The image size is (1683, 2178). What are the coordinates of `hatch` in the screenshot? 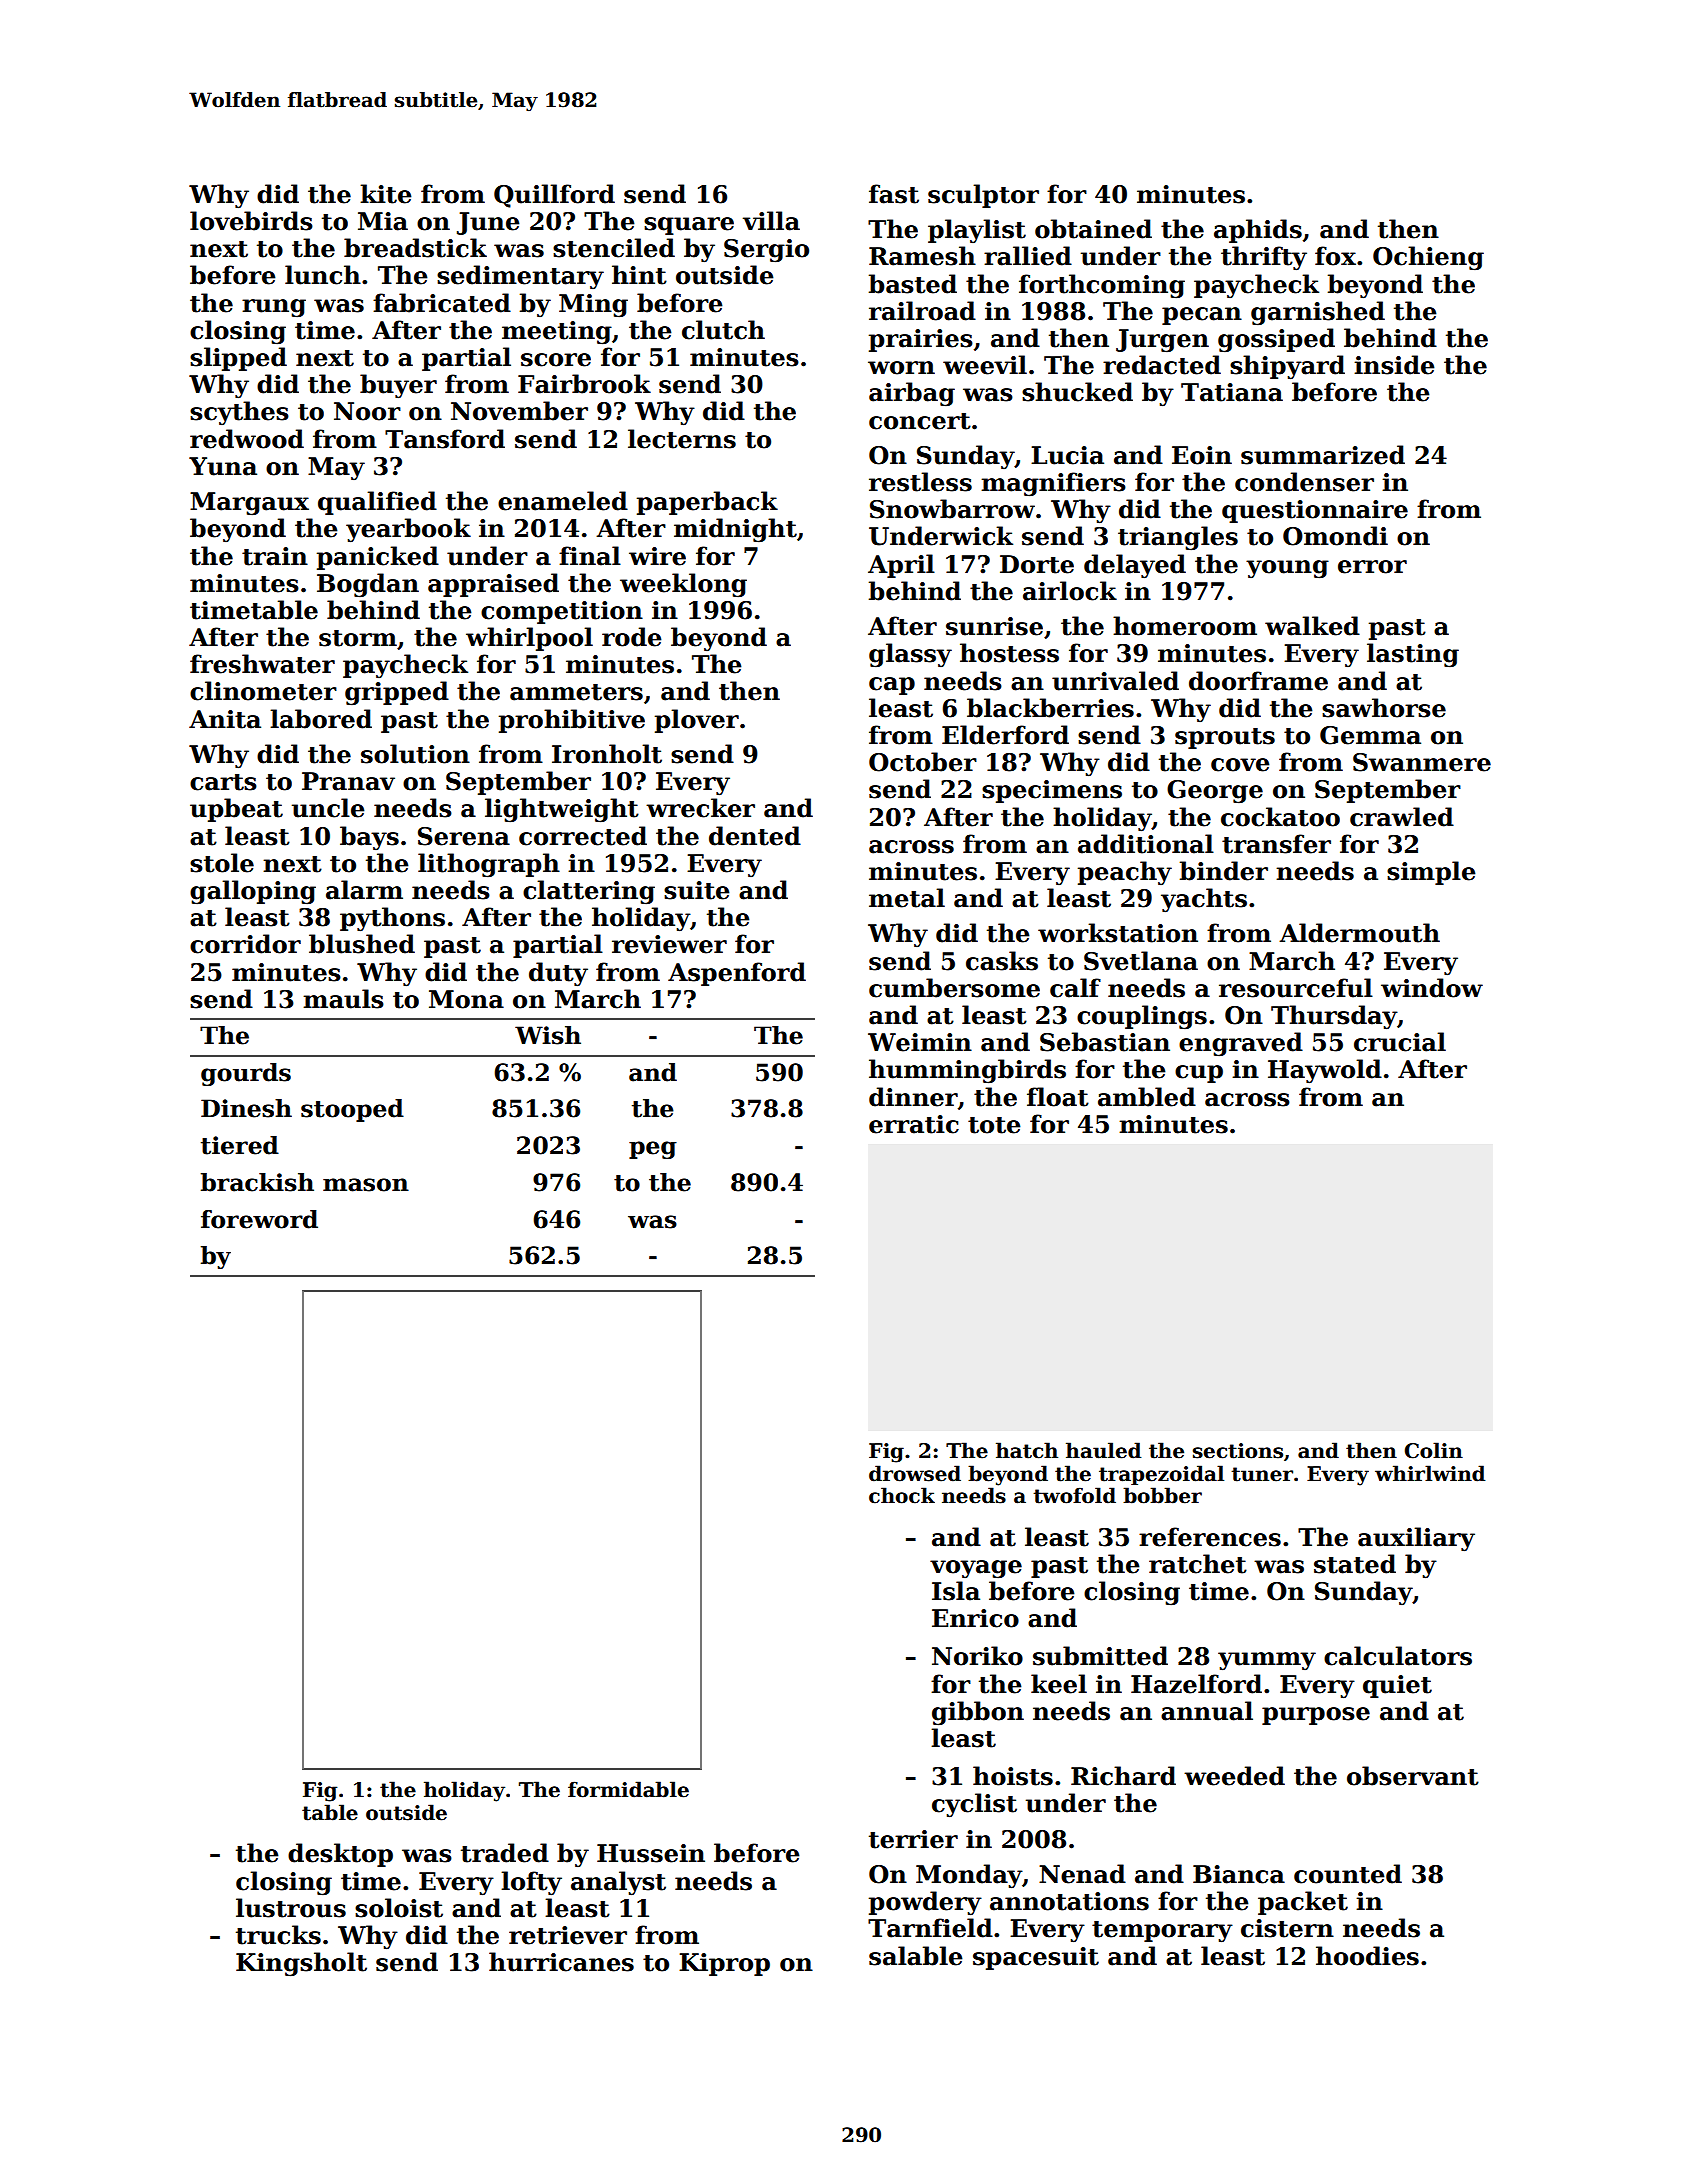 It's located at (1027, 1450).
